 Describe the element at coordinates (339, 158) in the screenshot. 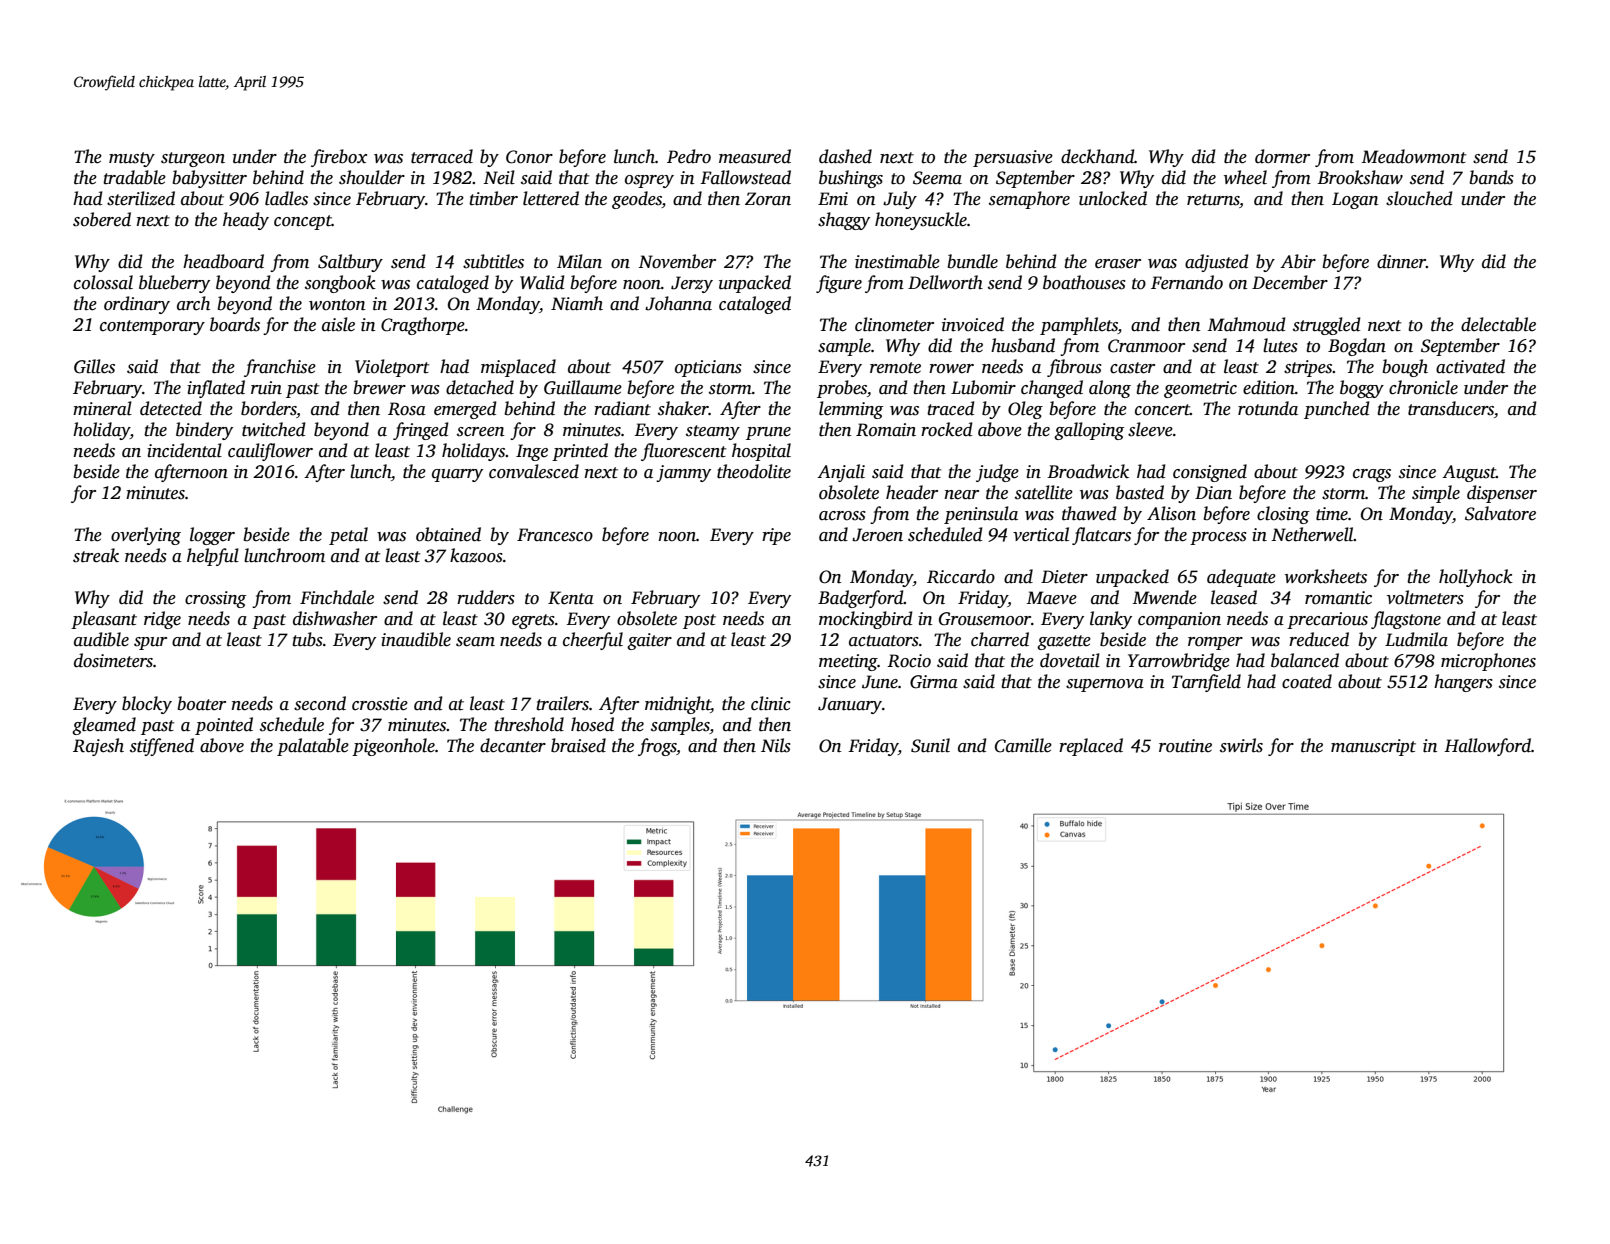

I see `firebox` at that location.
